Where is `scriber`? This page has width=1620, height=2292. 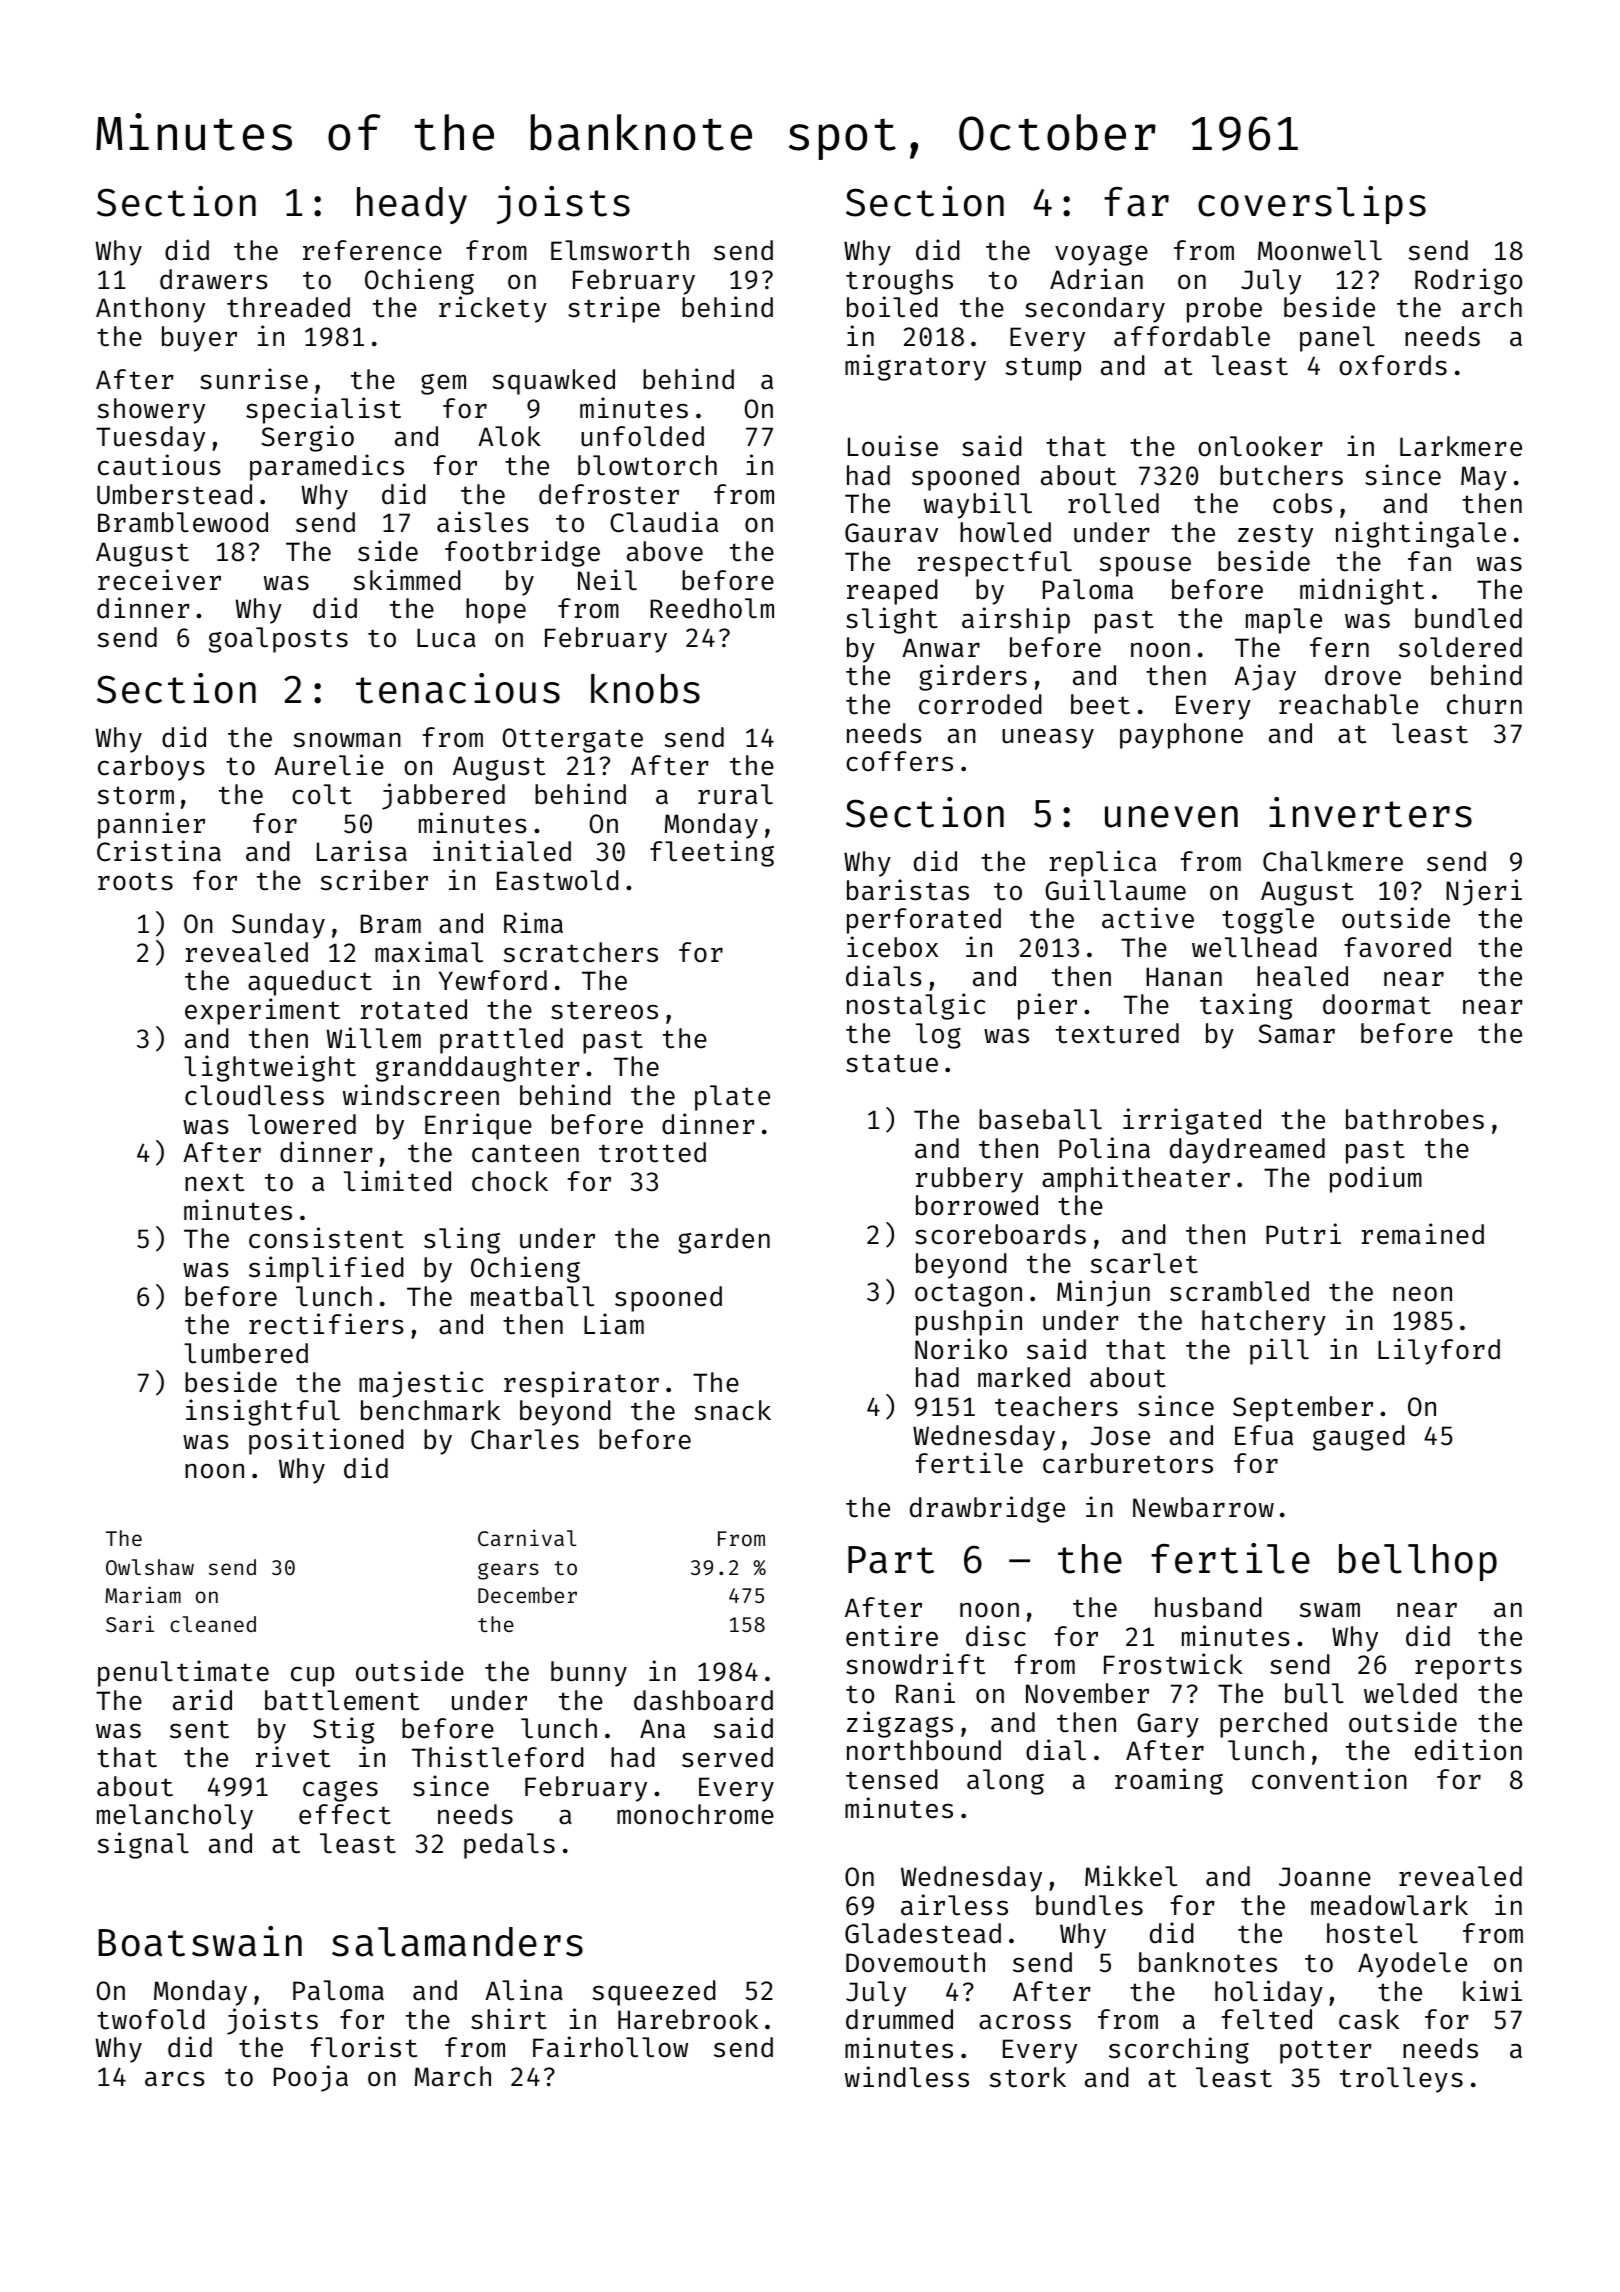 scriber is located at coordinates (374, 880).
